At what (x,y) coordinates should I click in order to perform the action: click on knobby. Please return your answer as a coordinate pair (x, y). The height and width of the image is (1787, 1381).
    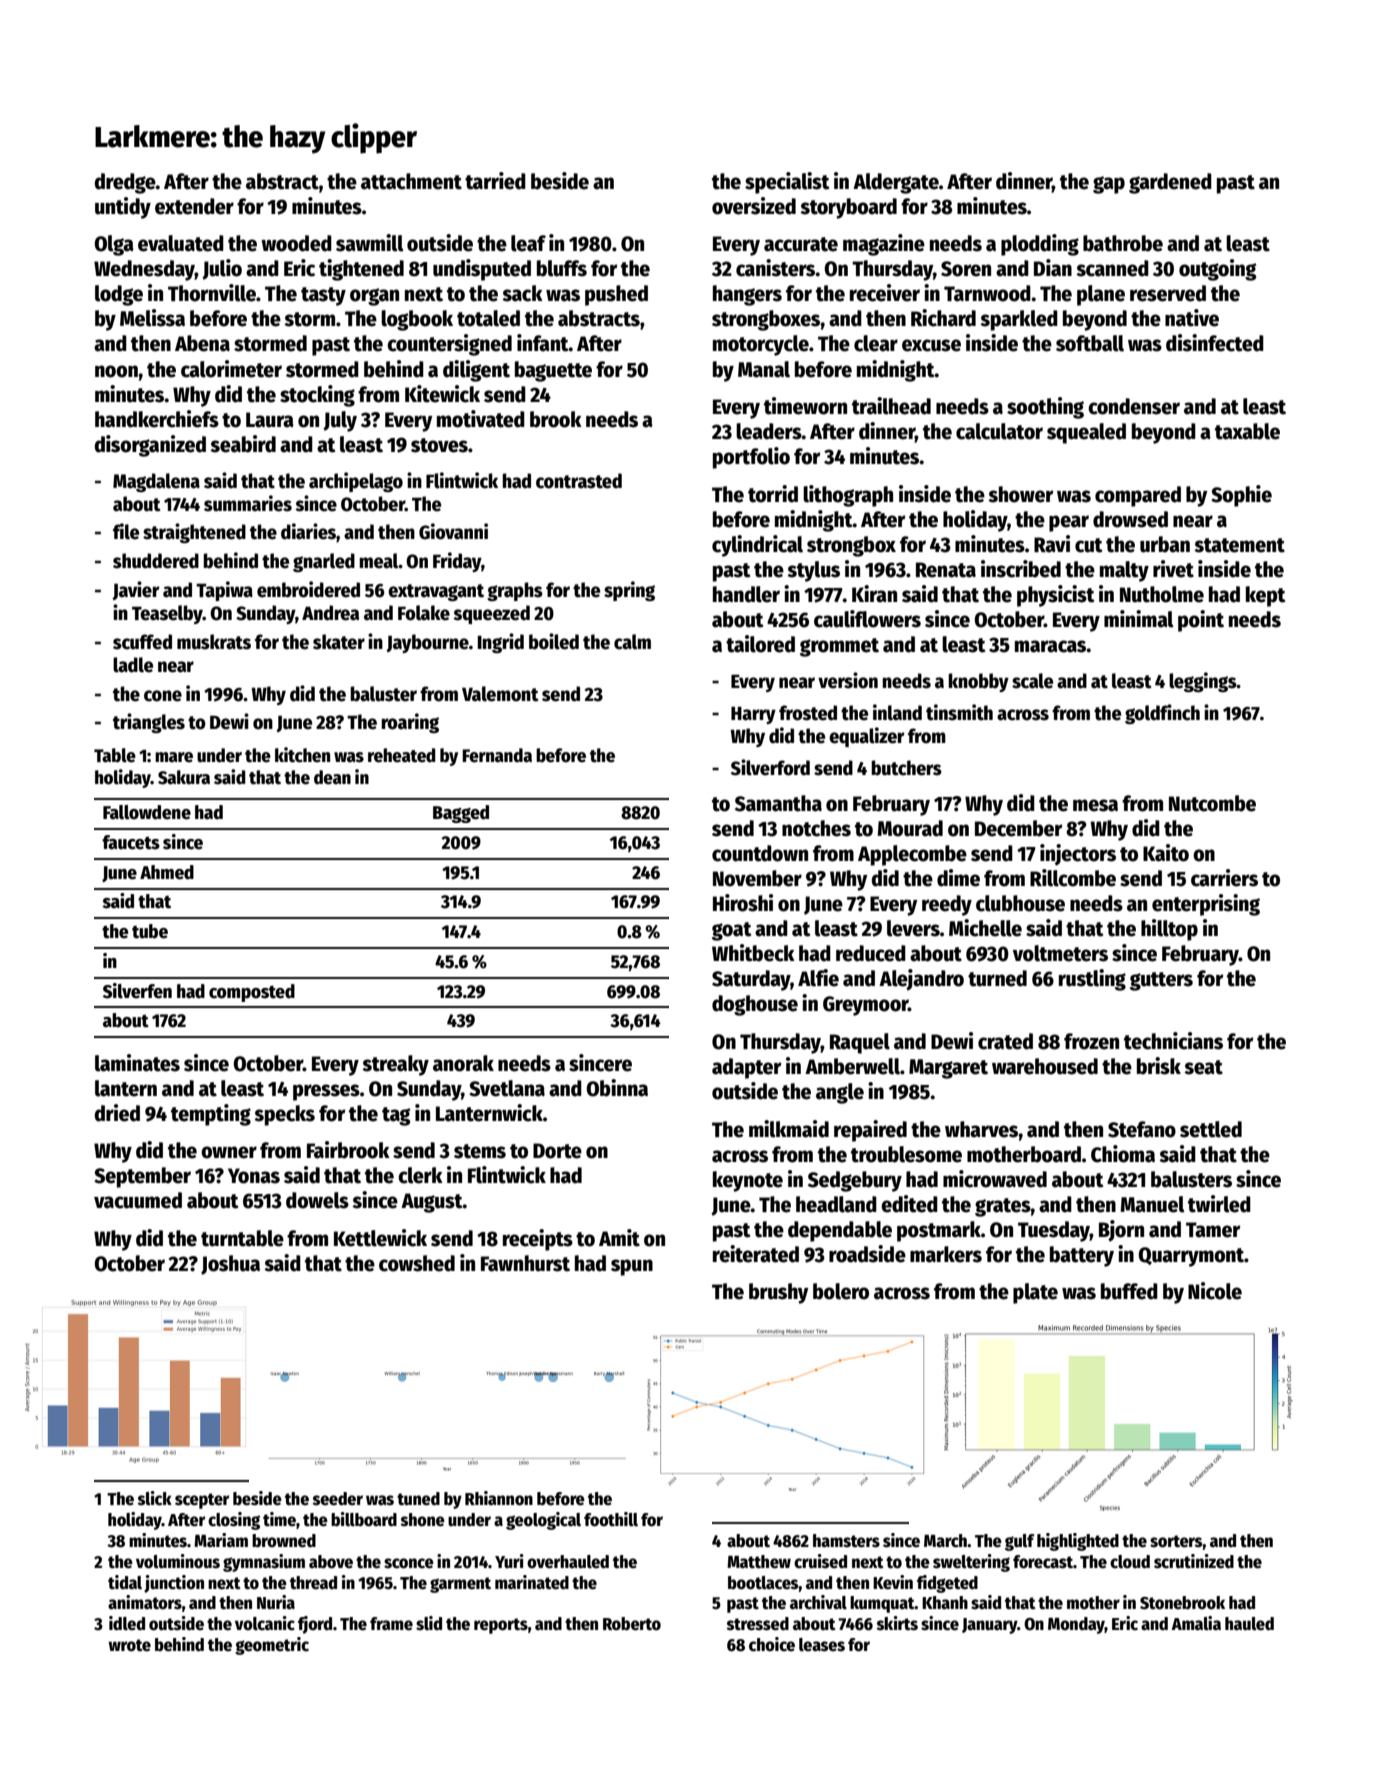
    Looking at the image, I should click on (978, 682).
